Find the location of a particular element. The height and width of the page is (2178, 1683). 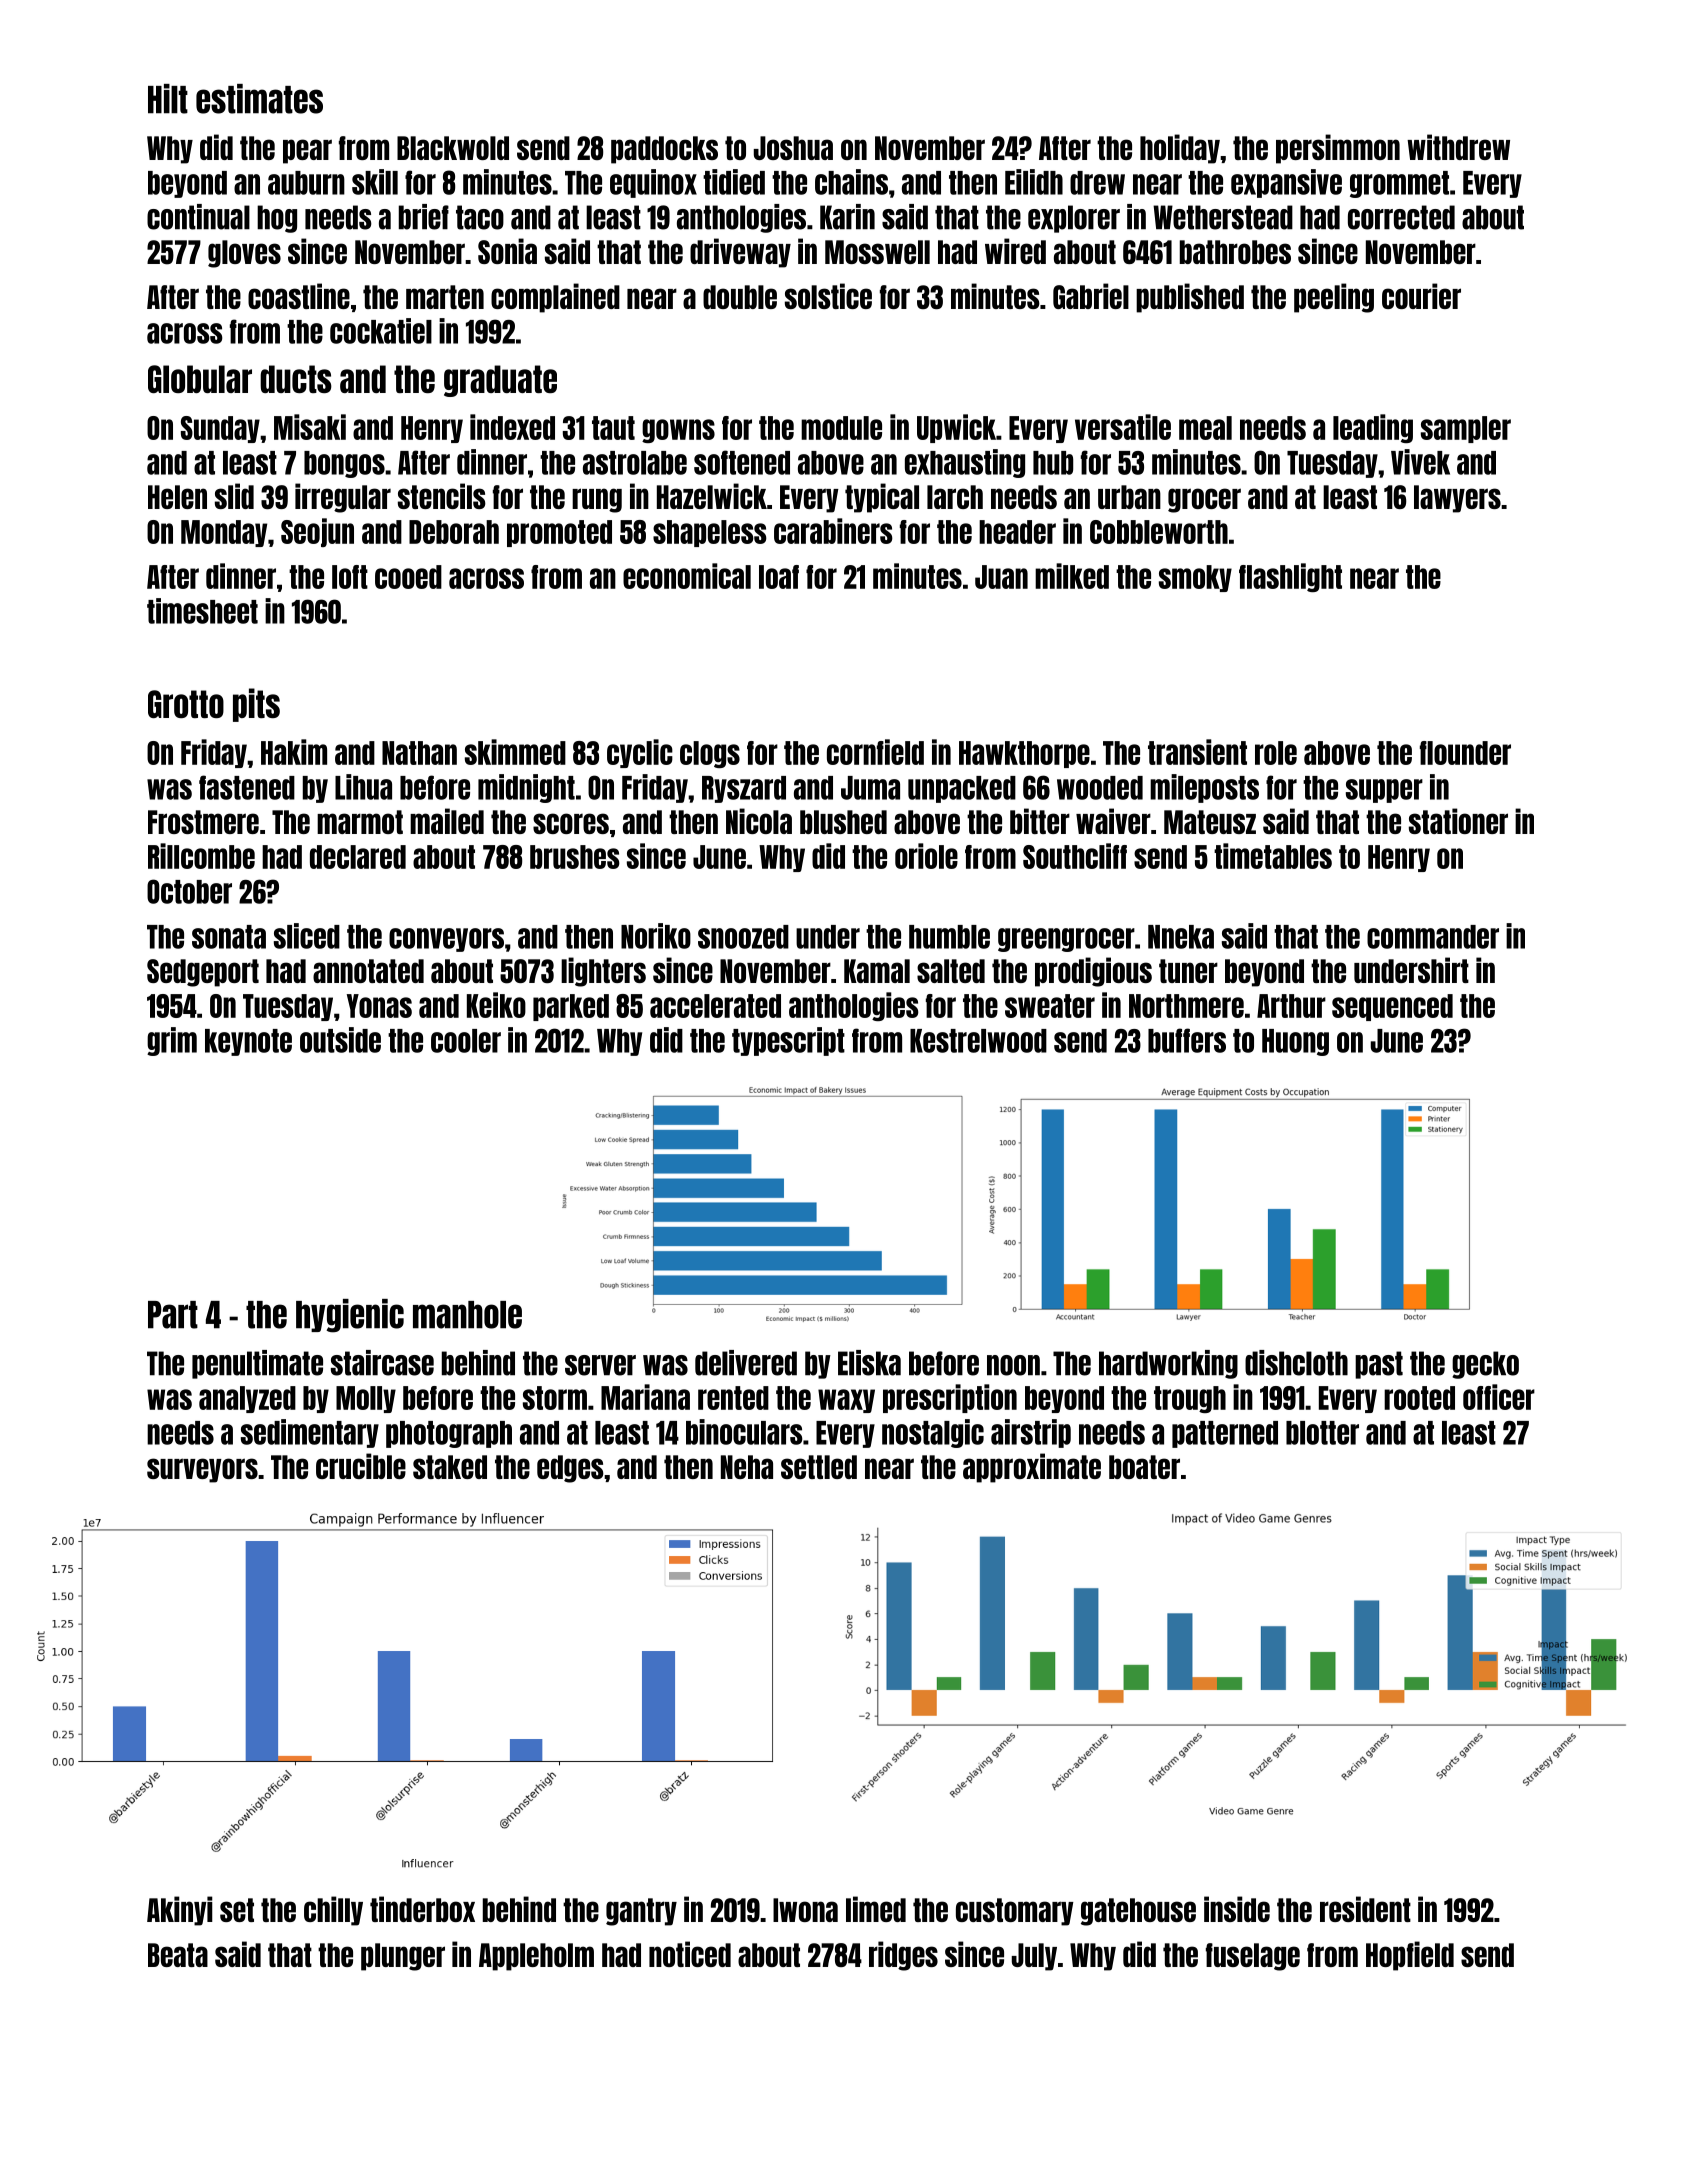

boater is located at coordinates (1144, 1467).
